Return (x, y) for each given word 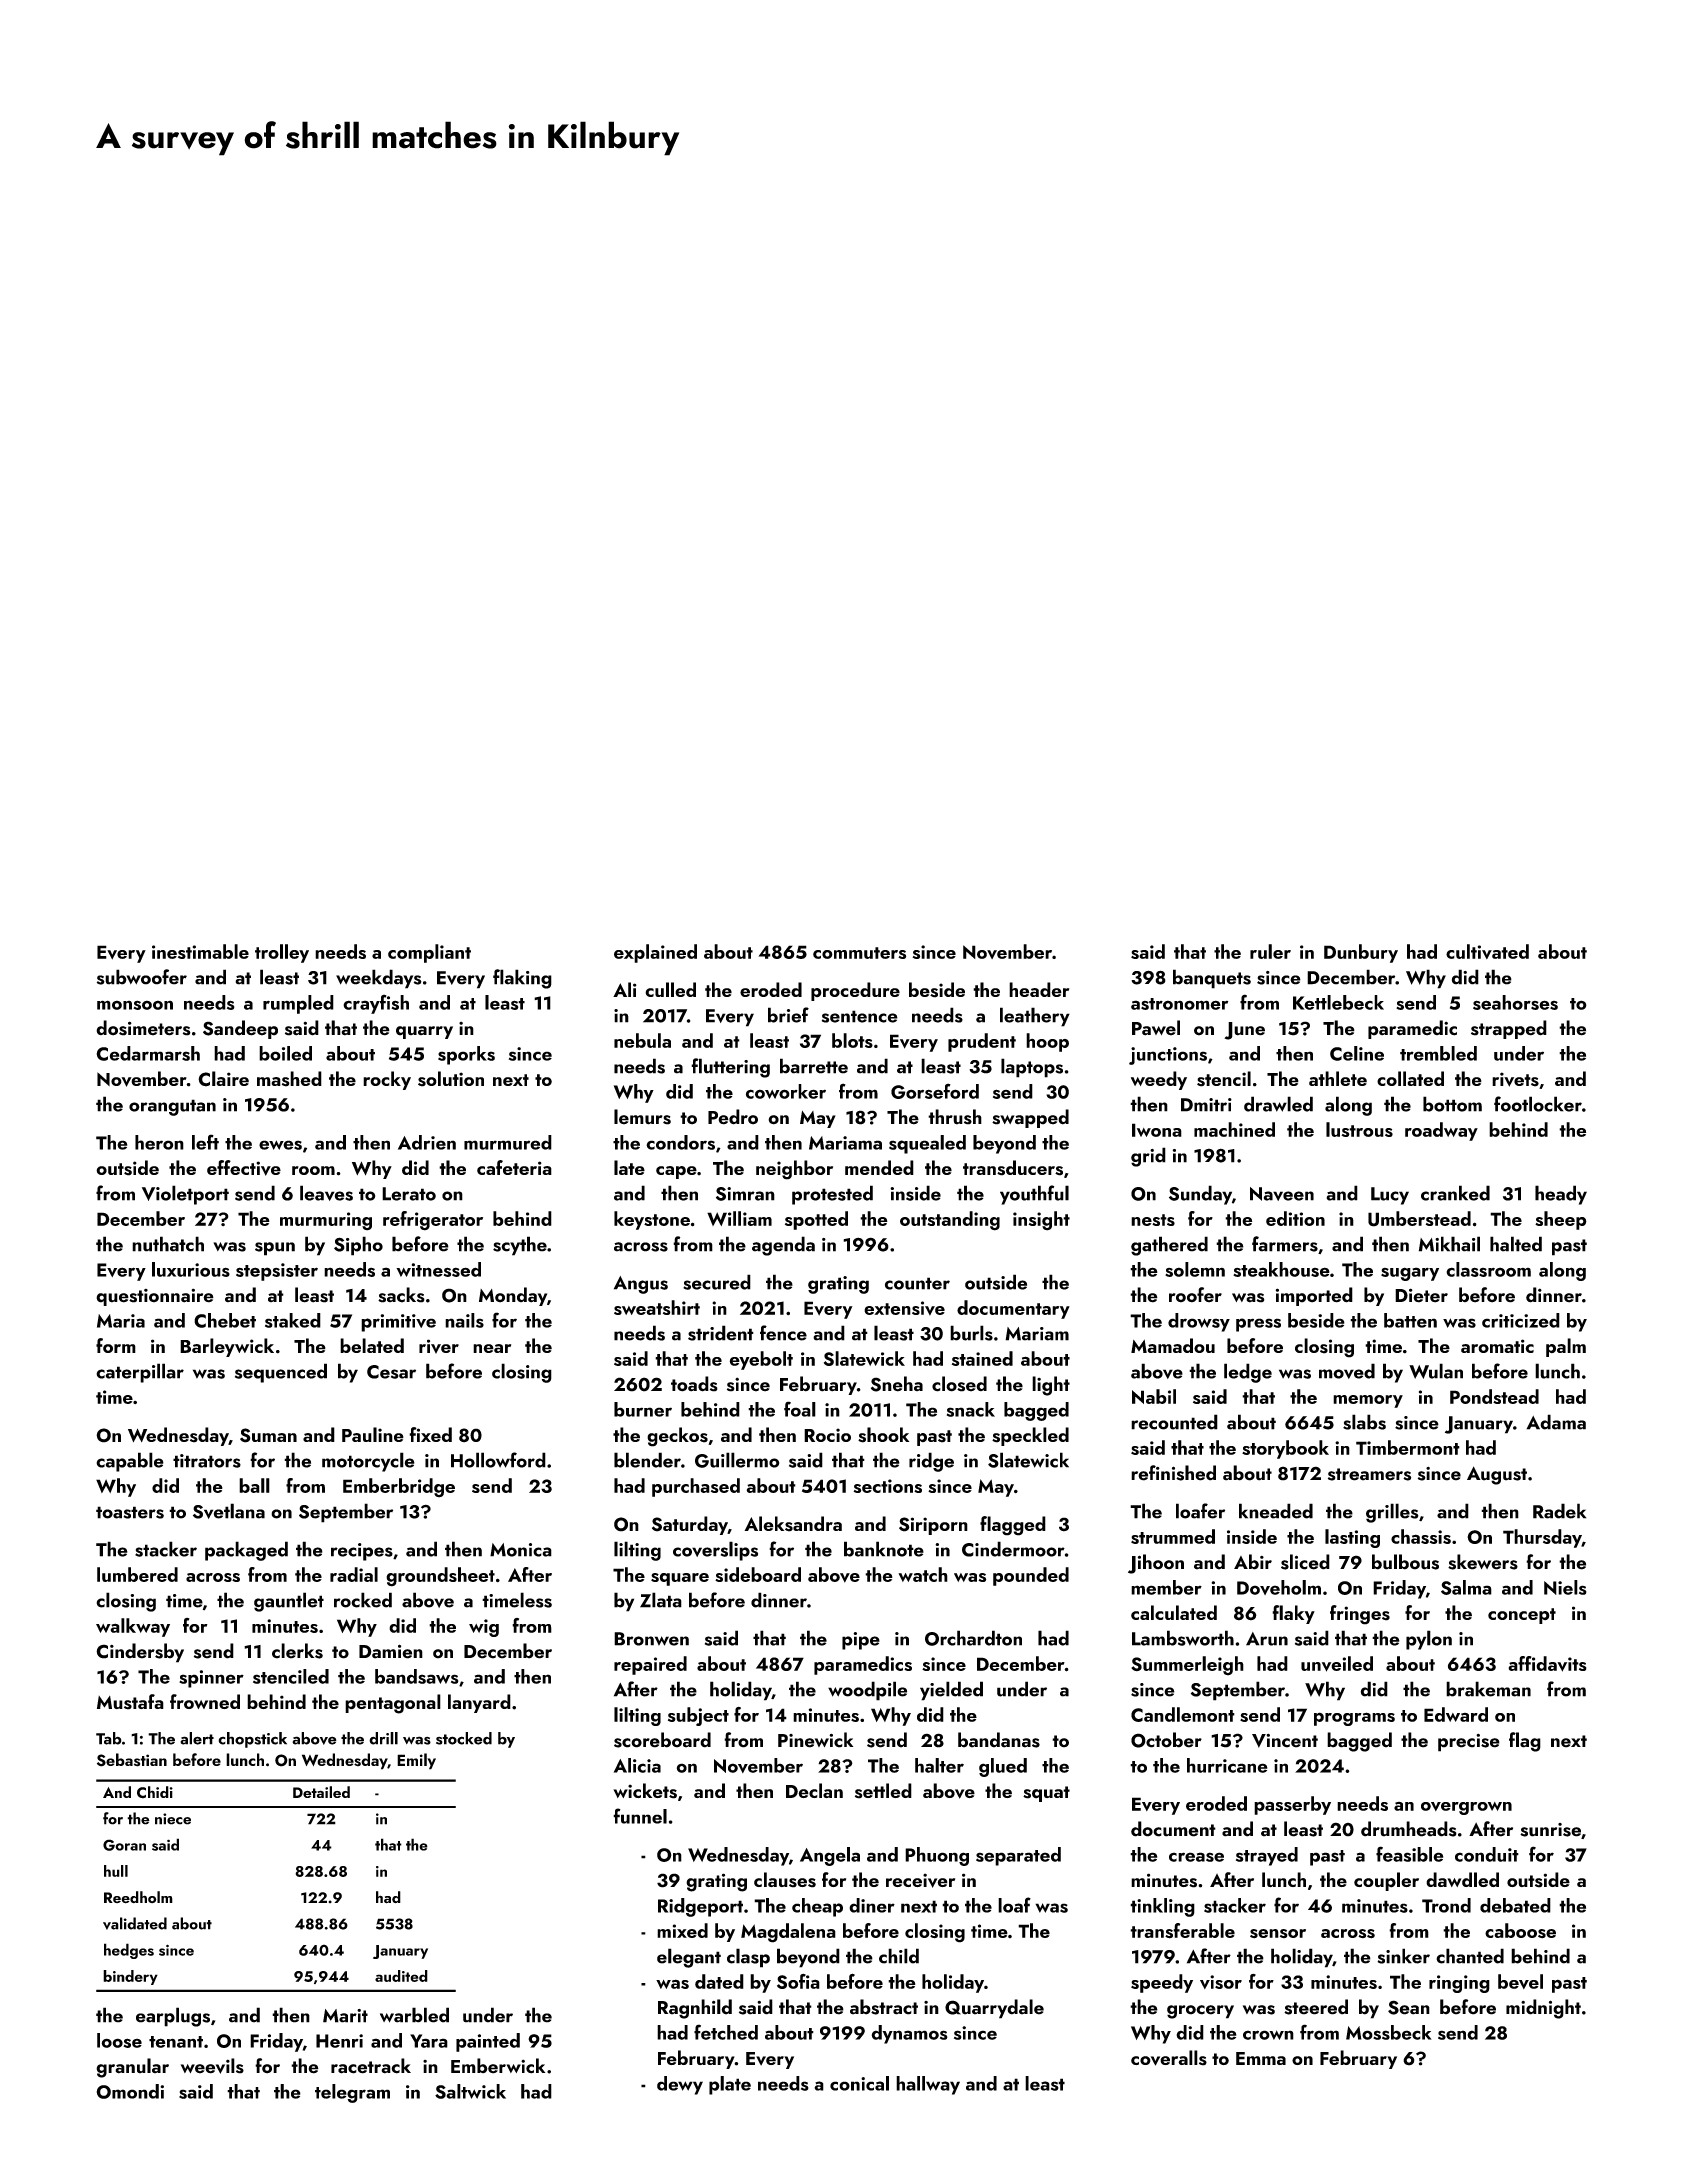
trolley (282, 953)
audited (401, 1976)
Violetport (185, 1195)
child (899, 1956)
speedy (1162, 1983)
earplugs (173, 2017)
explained (655, 953)
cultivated (1487, 951)
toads (694, 1384)
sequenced (281, 1373)
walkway (133, 1627)
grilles (1392, 1513)
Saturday (690, 1525)
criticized (1521, 1320)
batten (1410, 1320)
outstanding (950, 1221)
